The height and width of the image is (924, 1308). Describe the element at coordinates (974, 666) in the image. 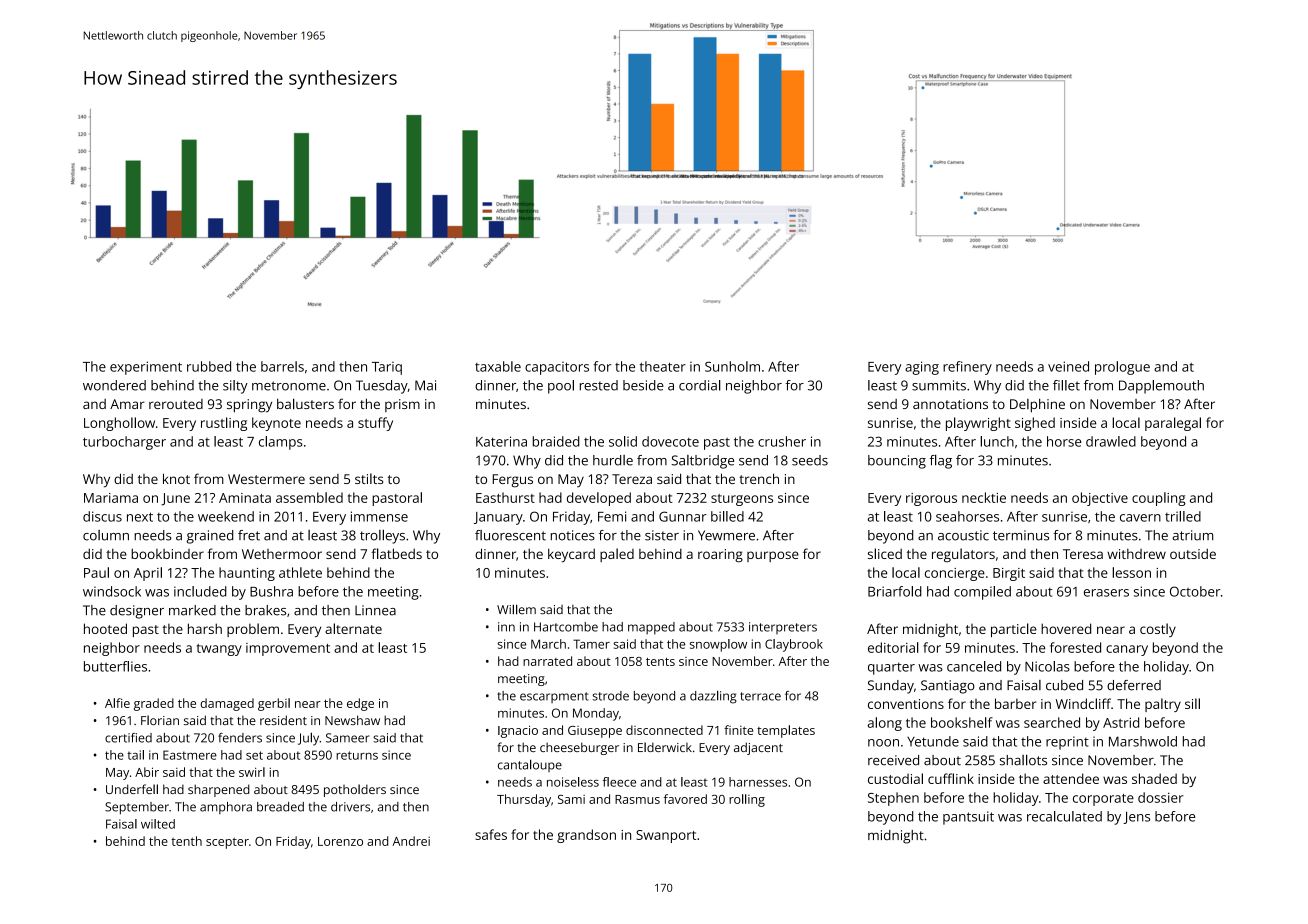

I see `canceled` at that location.
